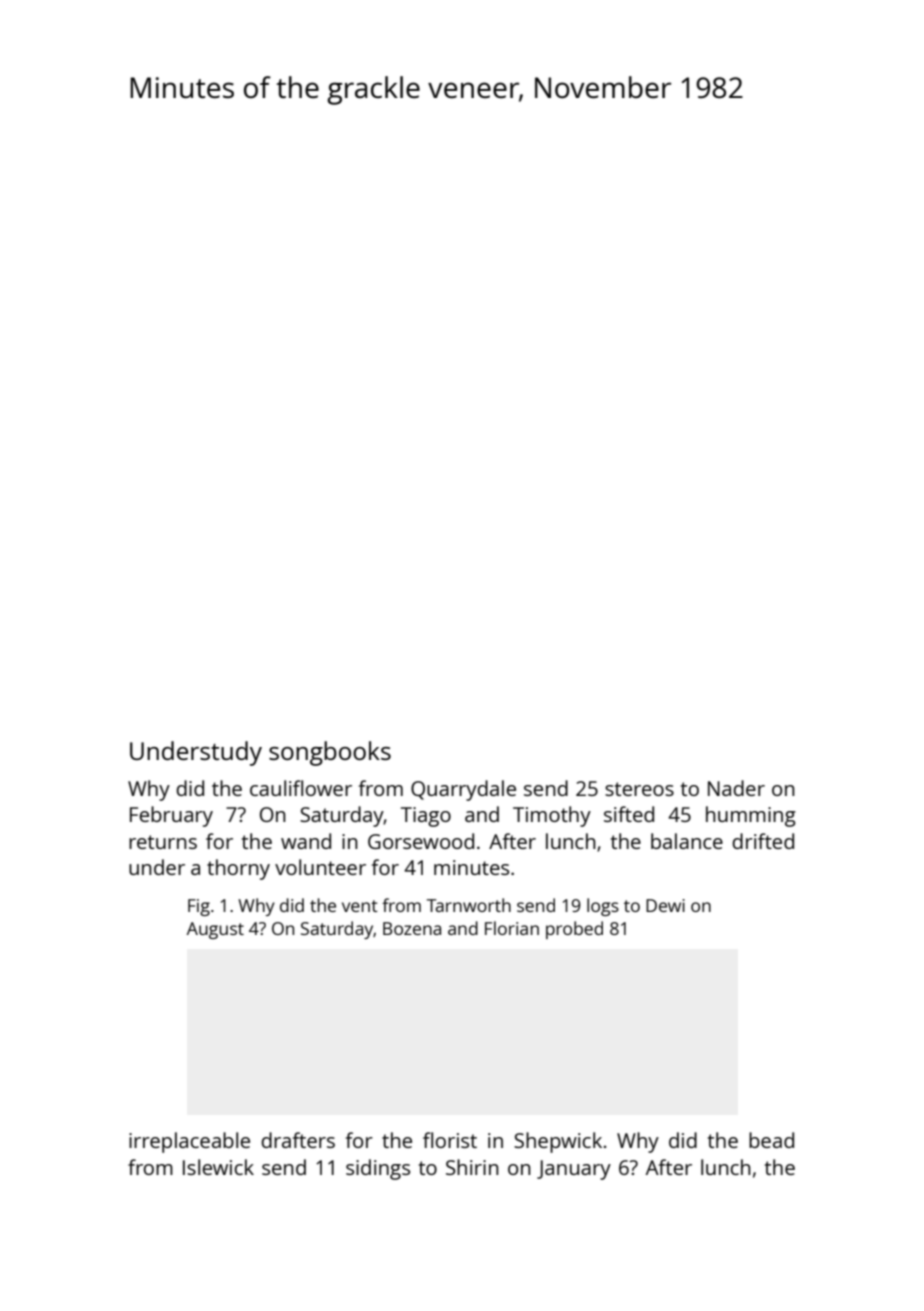 This page has width=924, height=1311. Describe the element at coordinates (463, 790) in the page. I see `Quarrydale` at that location.
